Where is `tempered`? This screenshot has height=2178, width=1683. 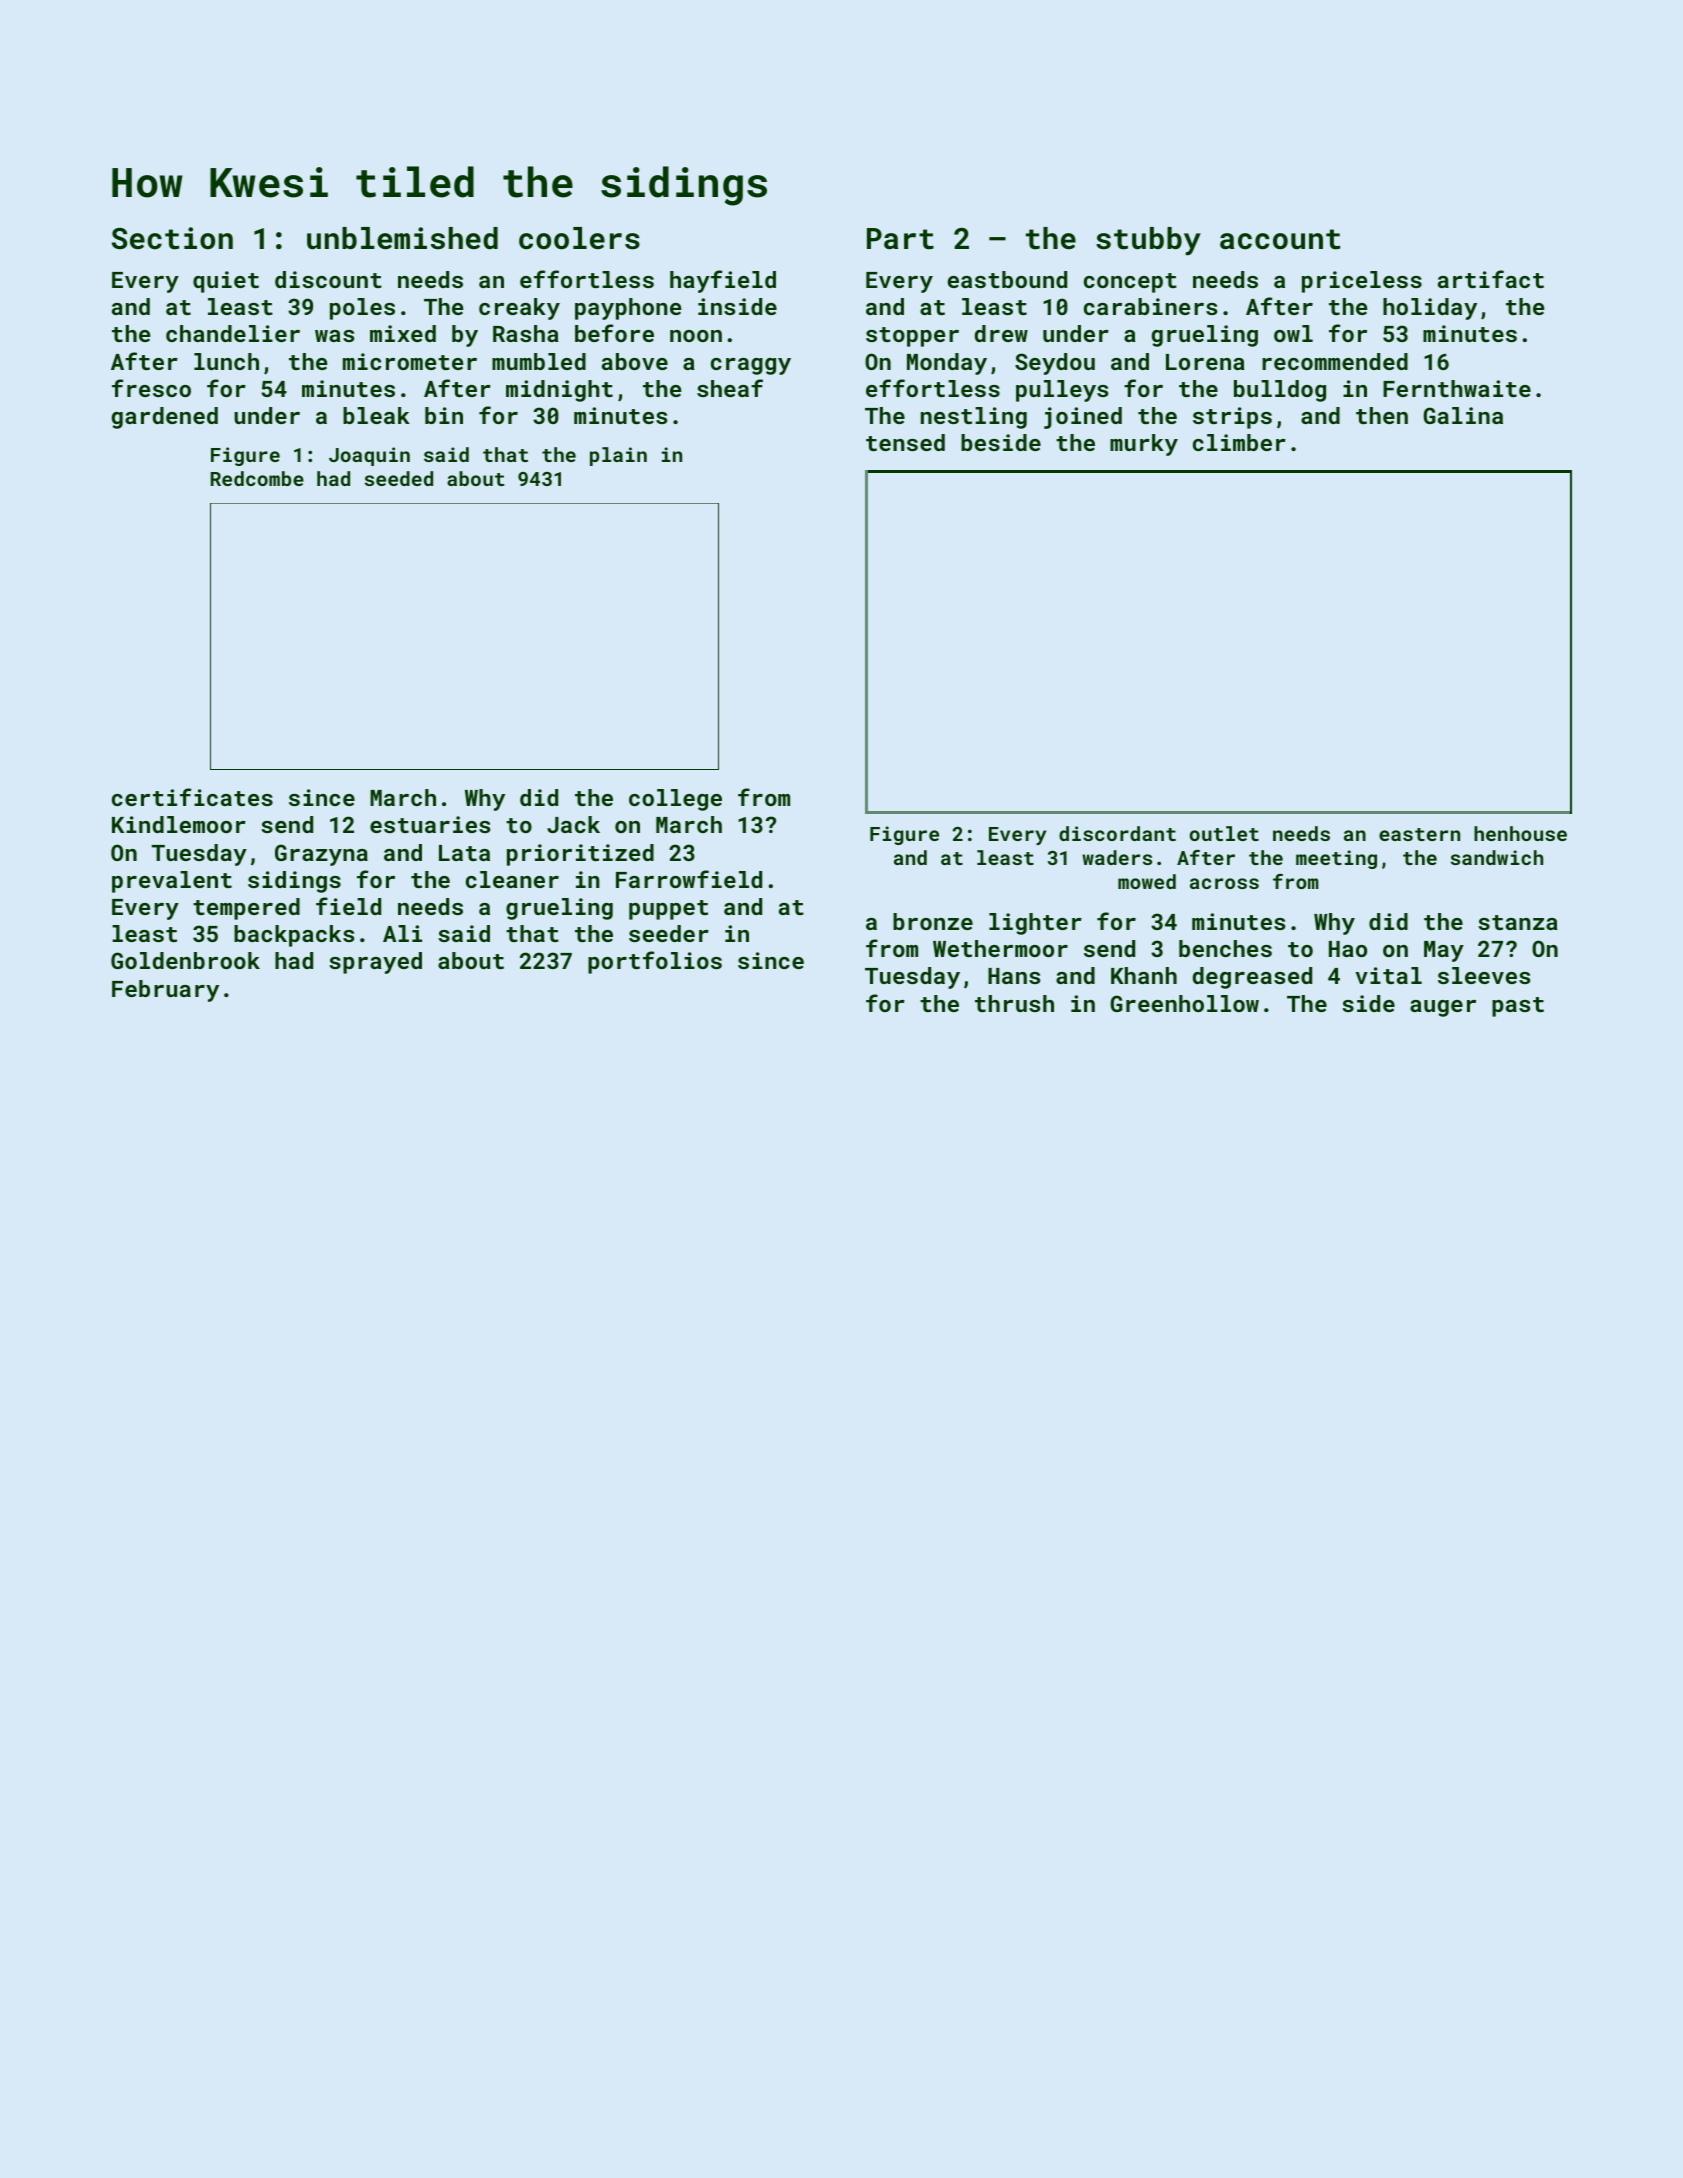 tempered is located at coordinates (246, 909).
